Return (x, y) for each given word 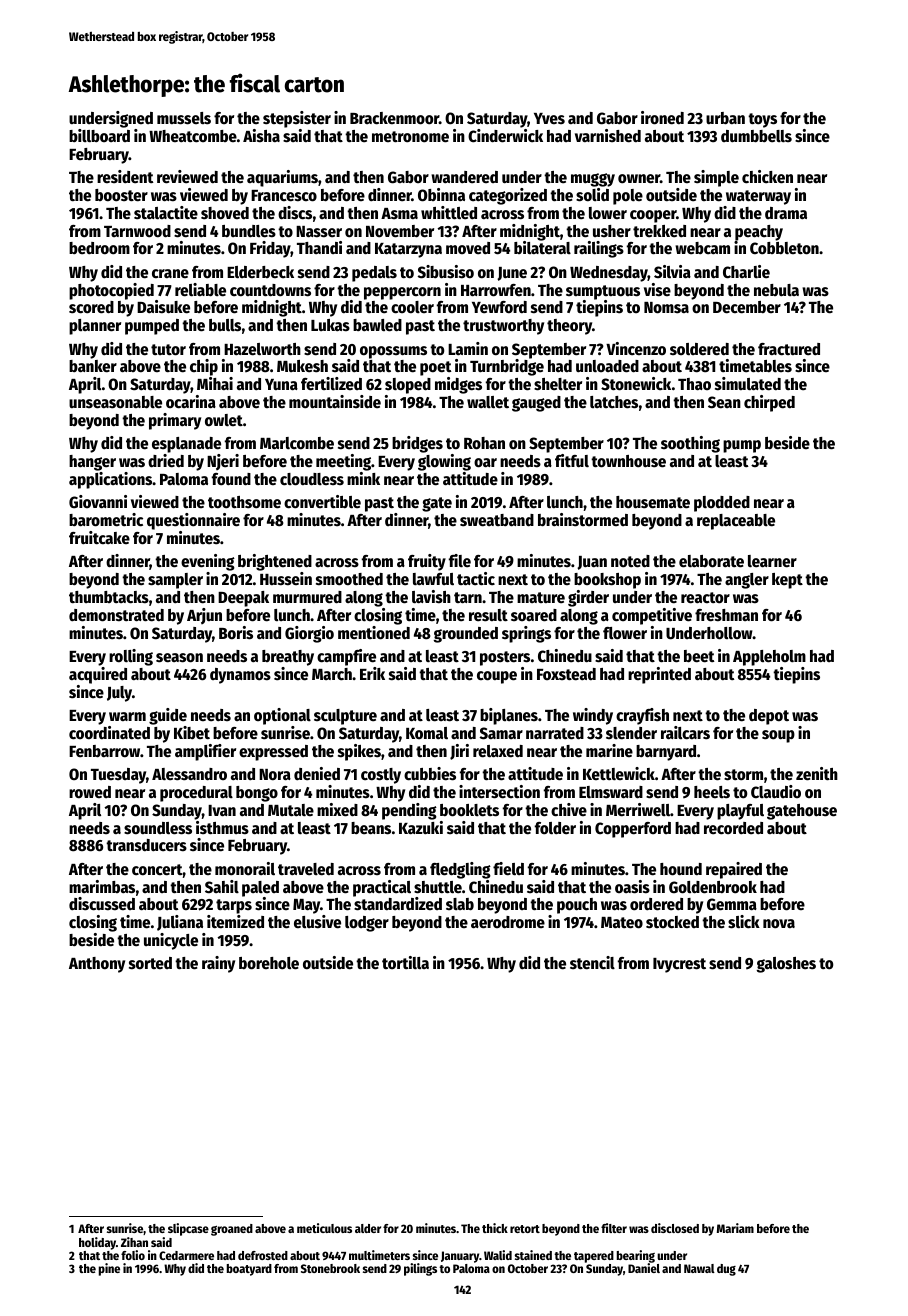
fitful (572, 461)
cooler (412, 307)
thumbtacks (109, 597)
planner (95, 327)
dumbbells (756, 136)
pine (109, 1269)
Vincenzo (636, 349)
